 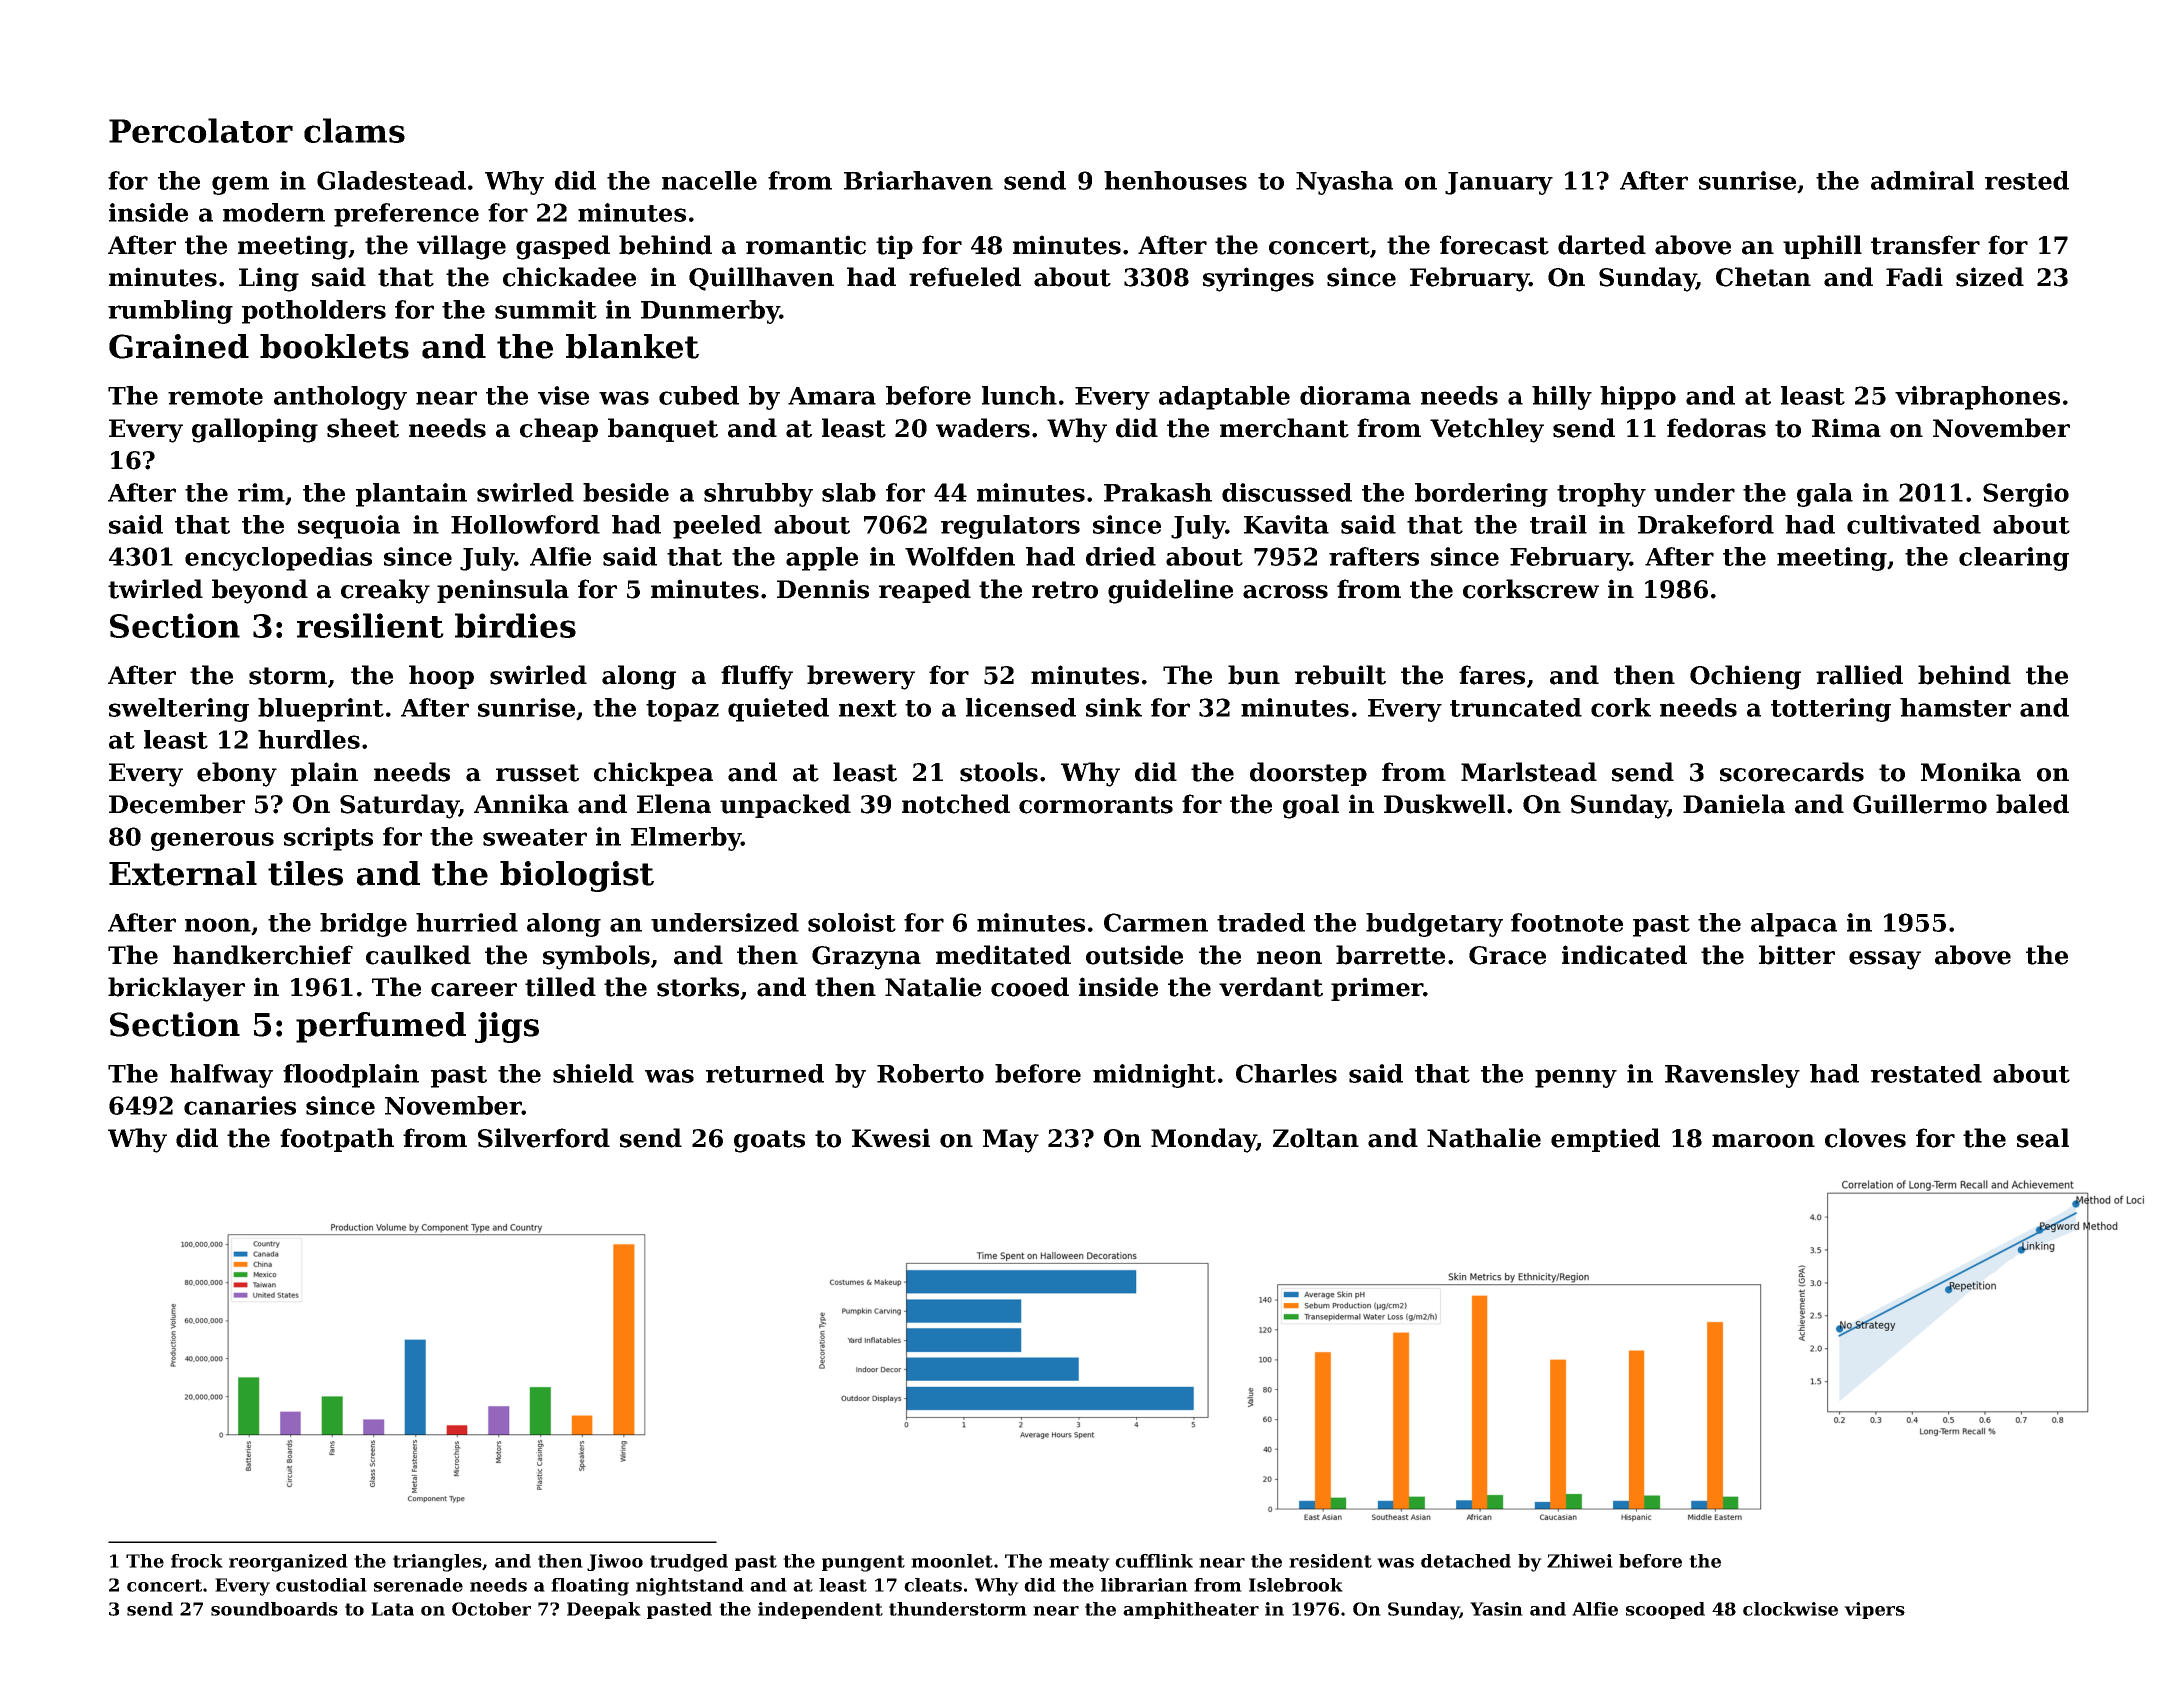 What do you see at coordinates (689, 1563) in the document?
I see `trudged` at bounding box center [689, 1563].
